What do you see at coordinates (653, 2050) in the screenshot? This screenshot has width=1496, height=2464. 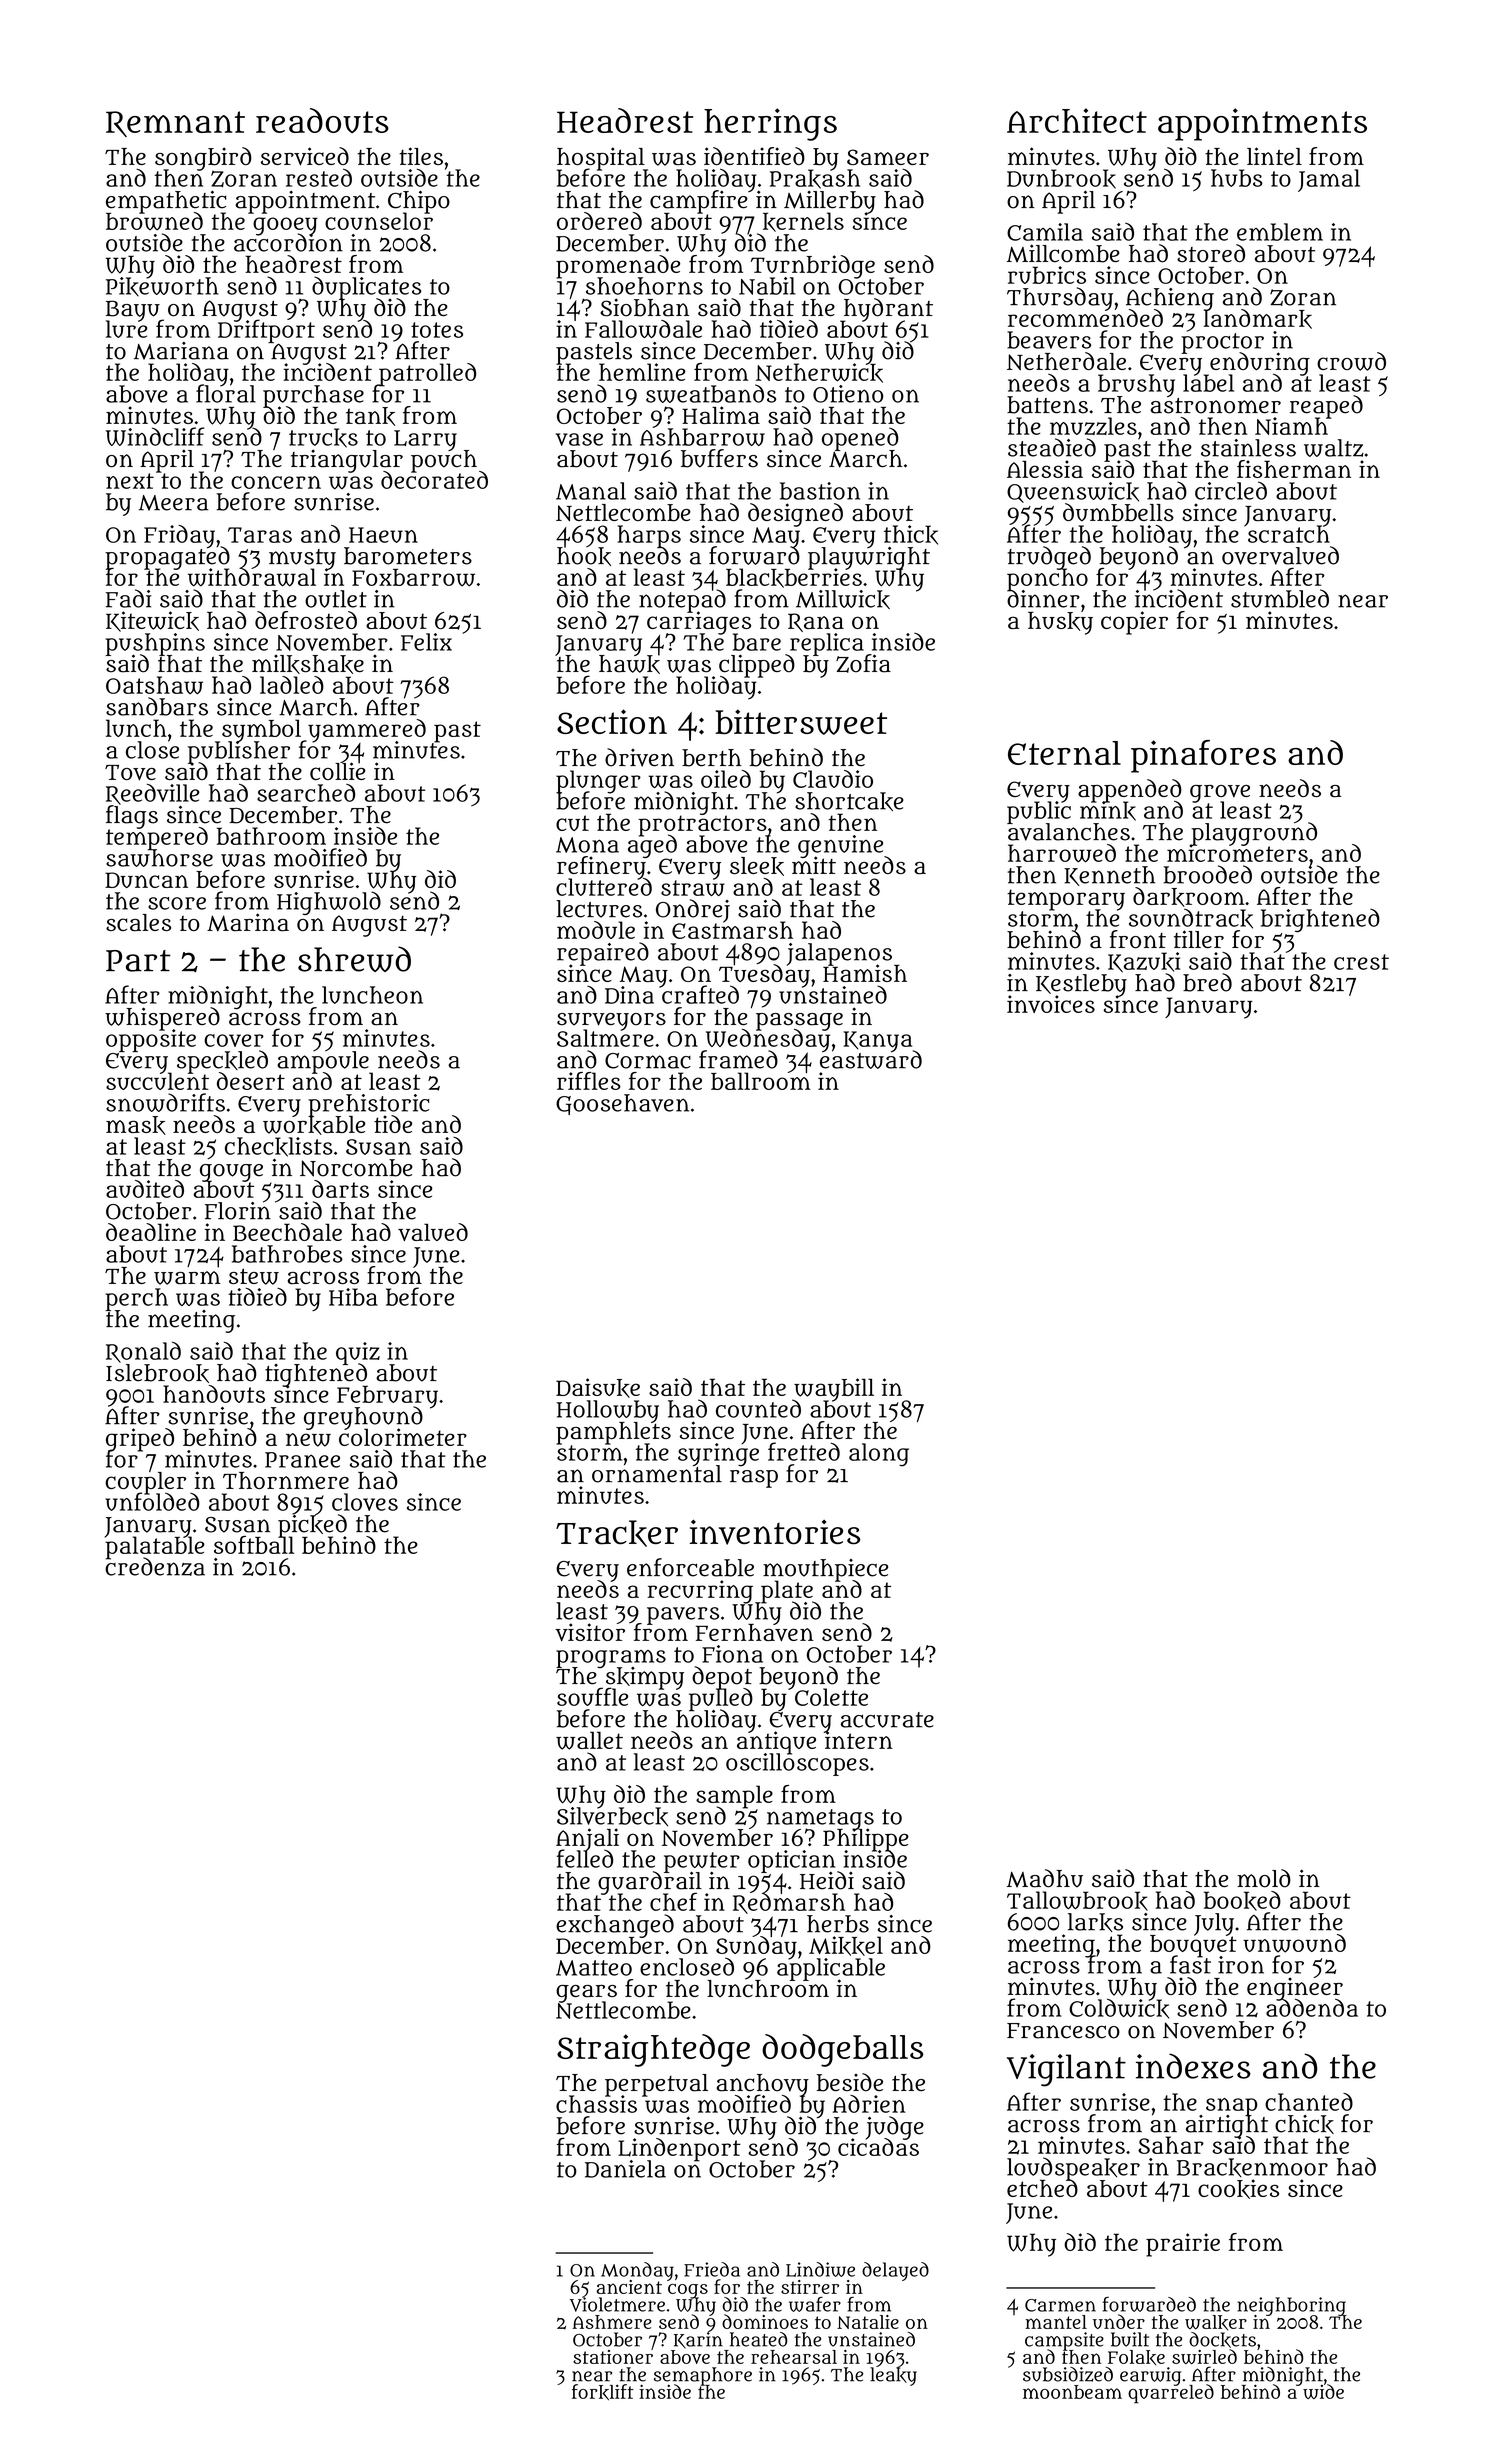 I see `Straightedge` at bounding box center [653, 2050].
